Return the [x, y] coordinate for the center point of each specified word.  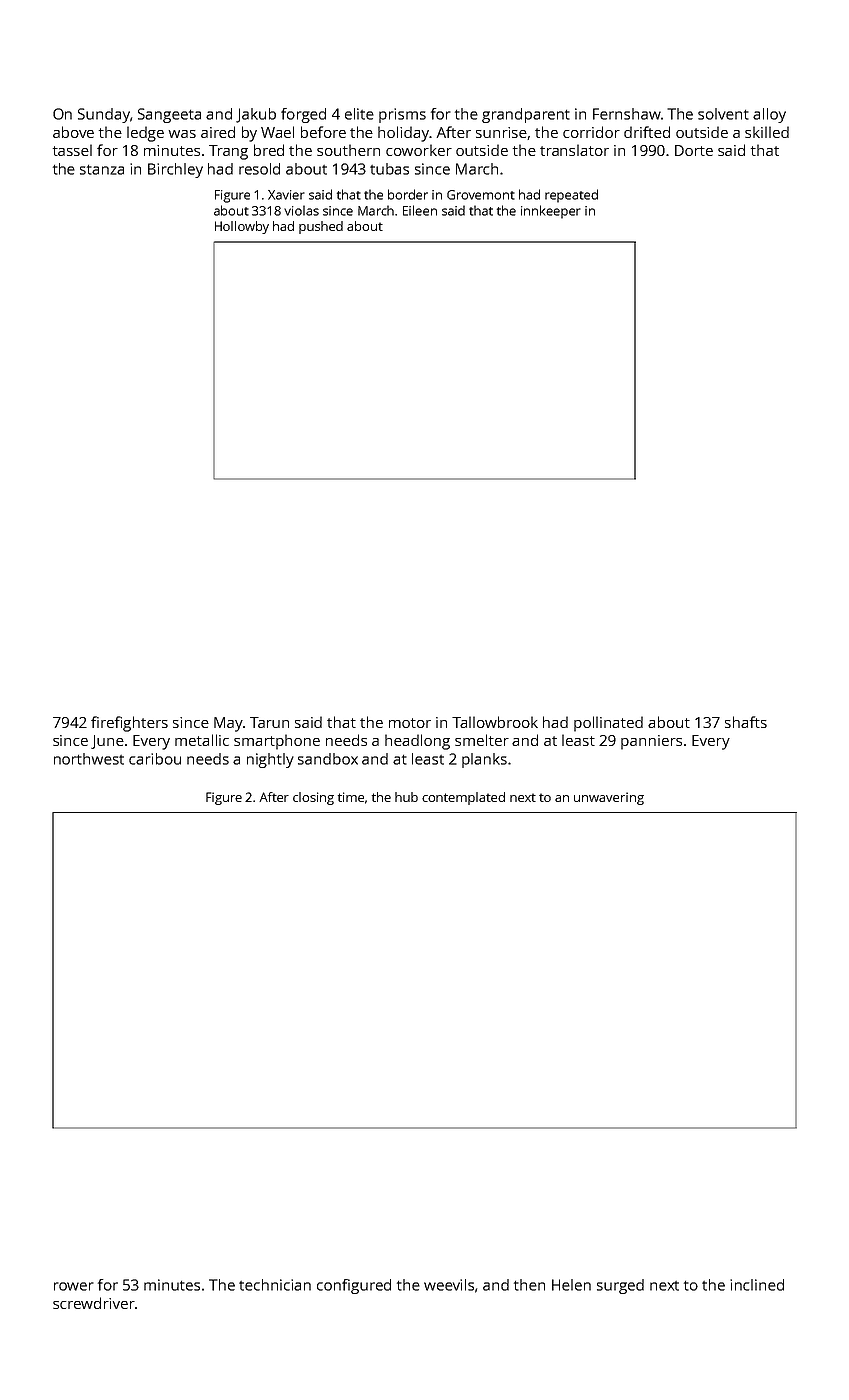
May [228, 724]
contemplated [463, 798]
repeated [571, 196]
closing [313, 798]
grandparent [526, 115]
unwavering [609, 798]
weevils [449, 1285]
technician [275, 1285]
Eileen [420, 210]
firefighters [129, 724]
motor [410, 723]
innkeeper [551, 212]
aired [218, 132]
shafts [746, 722]
